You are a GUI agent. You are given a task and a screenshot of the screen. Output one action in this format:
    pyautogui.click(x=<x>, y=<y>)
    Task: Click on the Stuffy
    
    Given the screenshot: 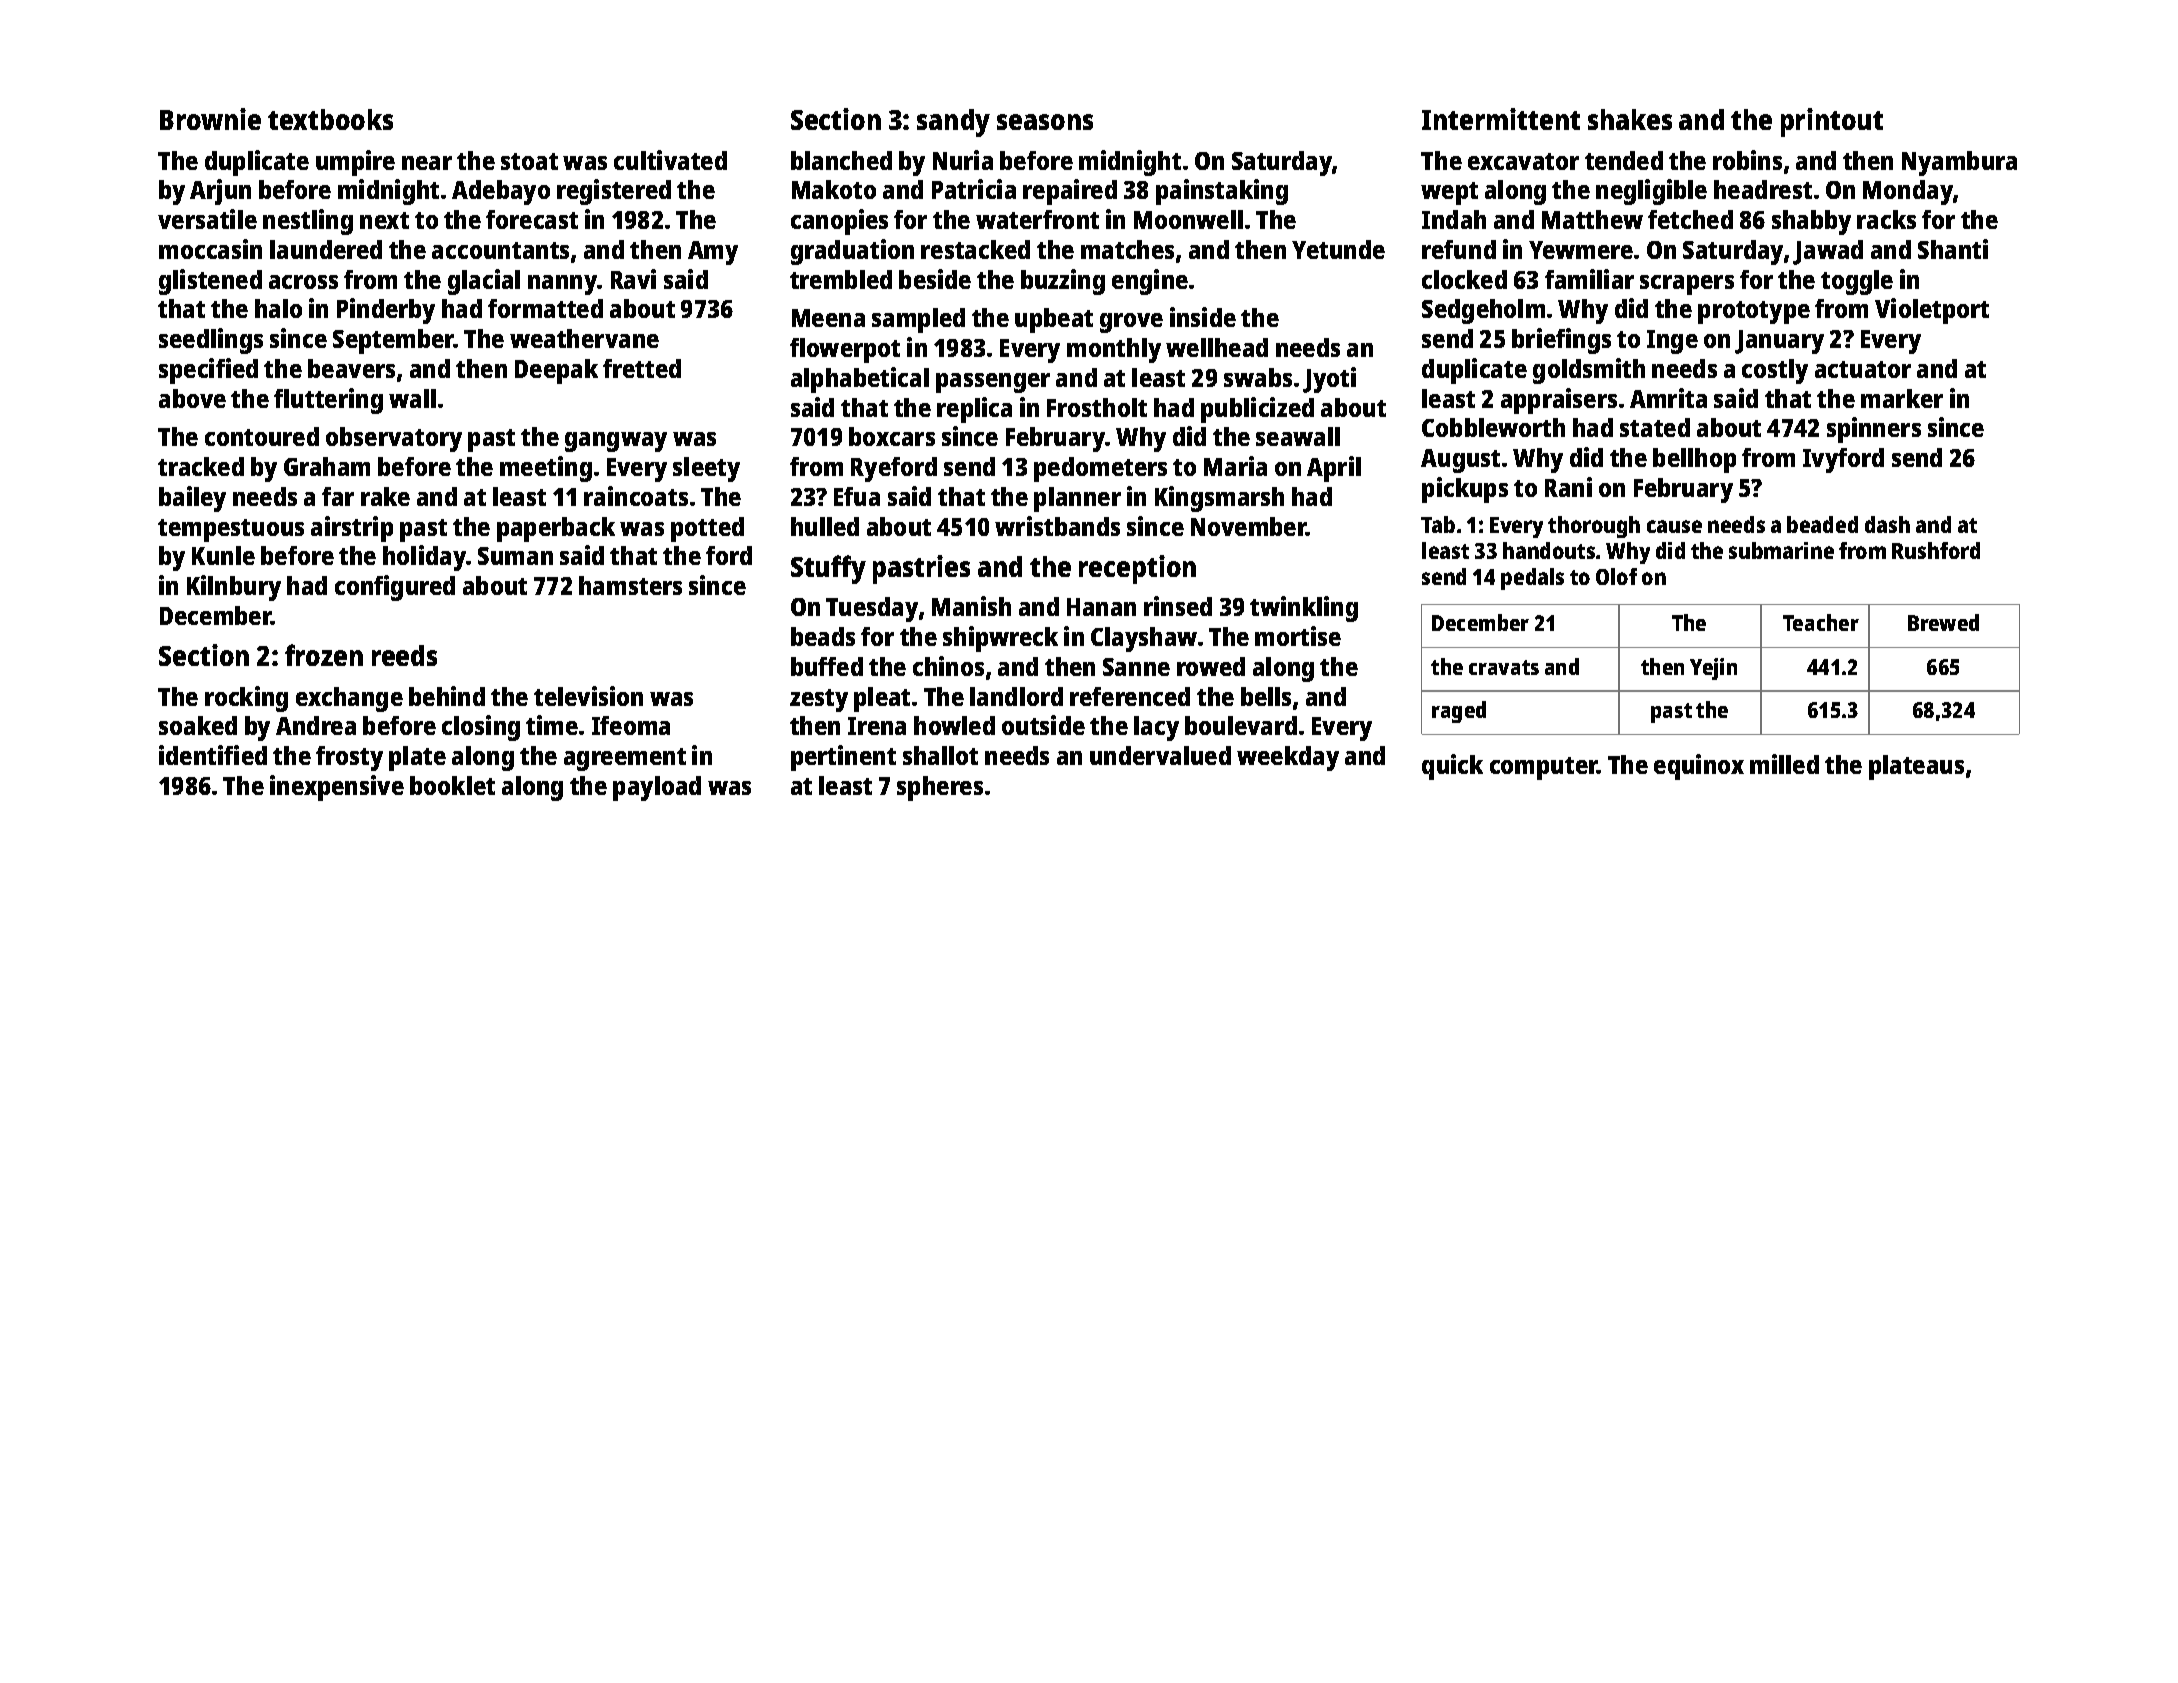 What is the action you would take?
    pyautogui.click(x=828, y=569)
